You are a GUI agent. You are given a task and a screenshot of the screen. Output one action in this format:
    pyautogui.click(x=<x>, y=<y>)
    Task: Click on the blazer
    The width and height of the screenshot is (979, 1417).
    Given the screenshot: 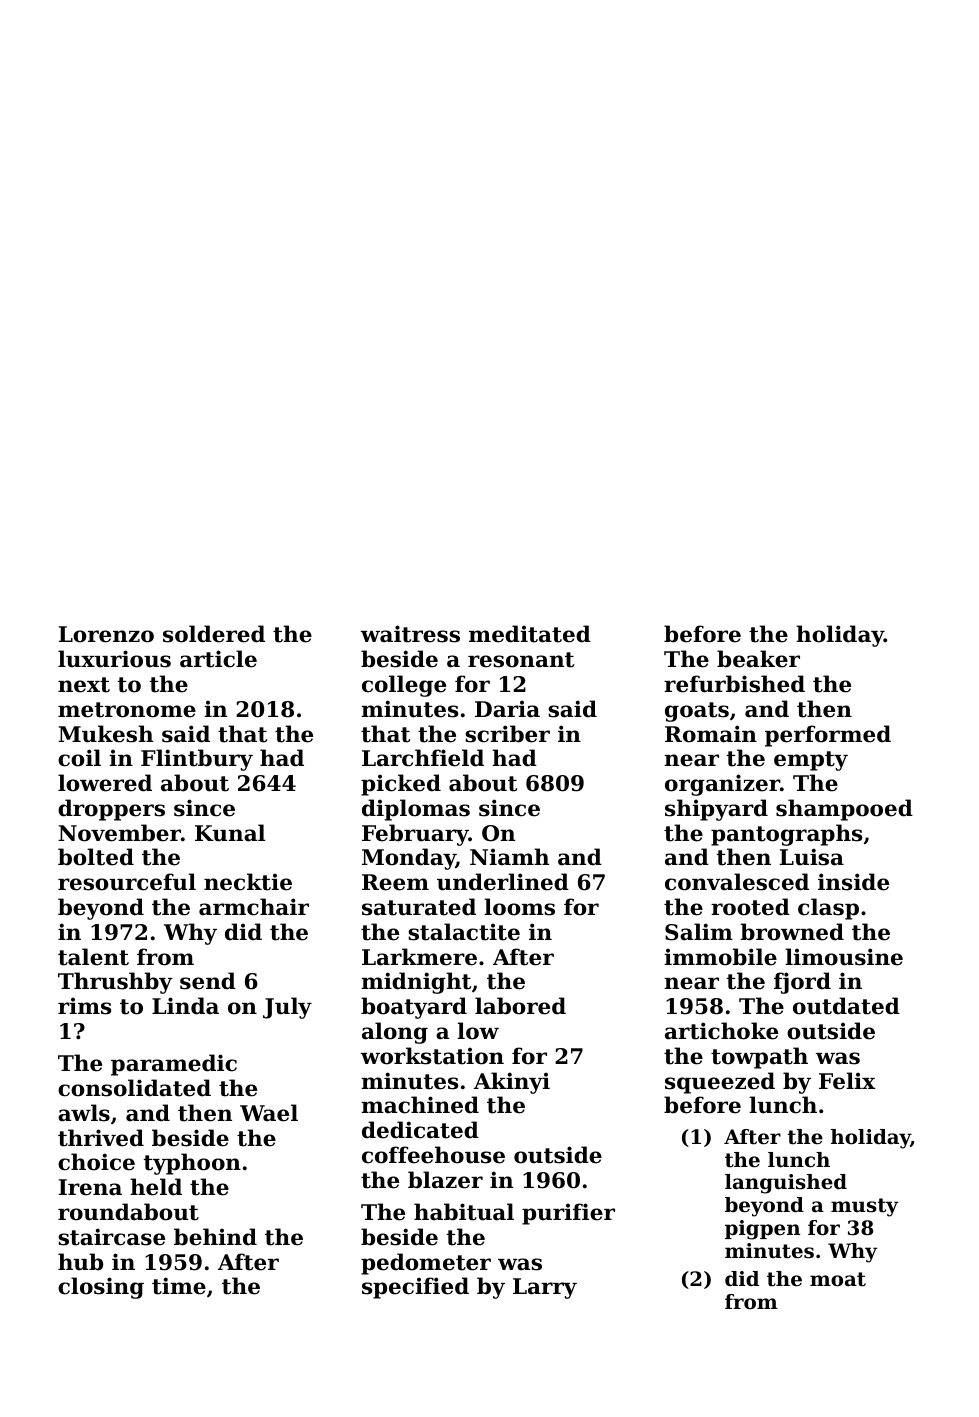 What is the action you would take?
    pyautogui.click(x=445, y=1180)
